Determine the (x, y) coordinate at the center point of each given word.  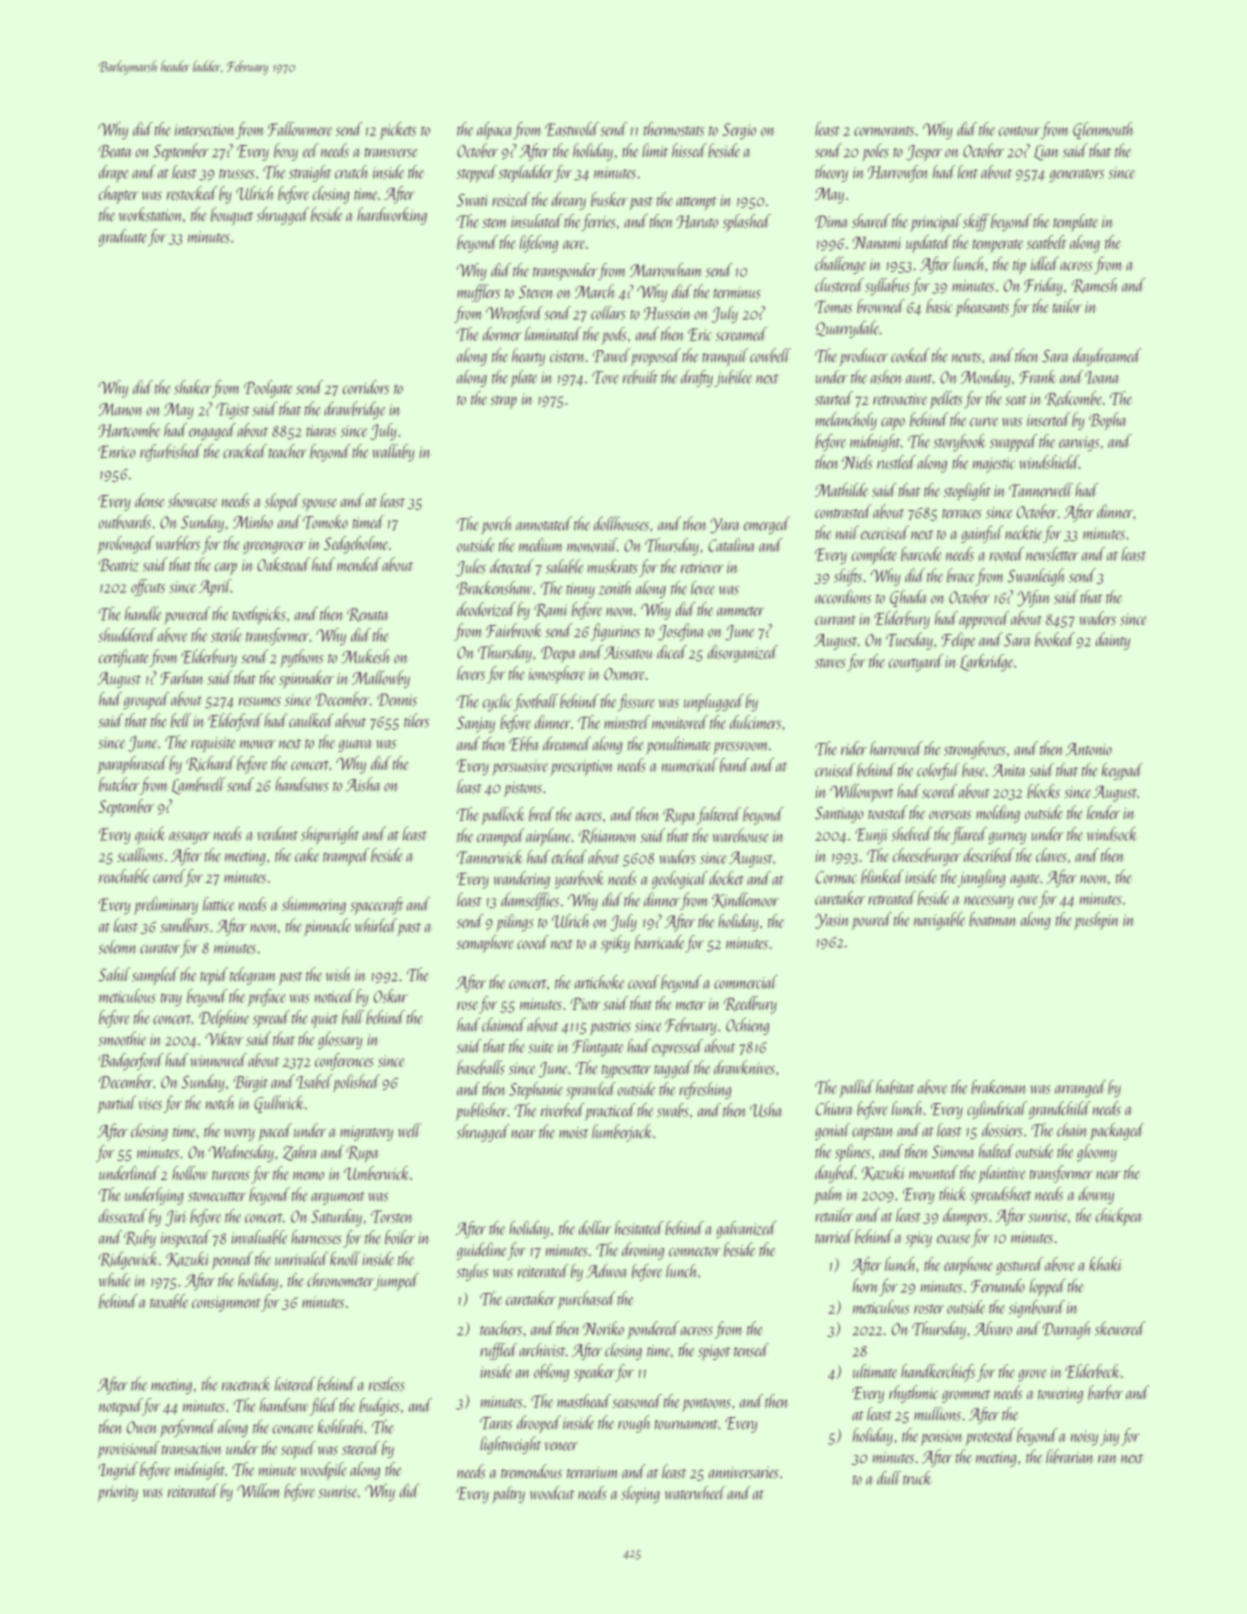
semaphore (485, 944)
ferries (598, 222)
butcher (119, 784)
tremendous (531, 1471)
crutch (351, 172)
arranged (1080, 1088)
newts (966, 358)
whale (115, 1280)
